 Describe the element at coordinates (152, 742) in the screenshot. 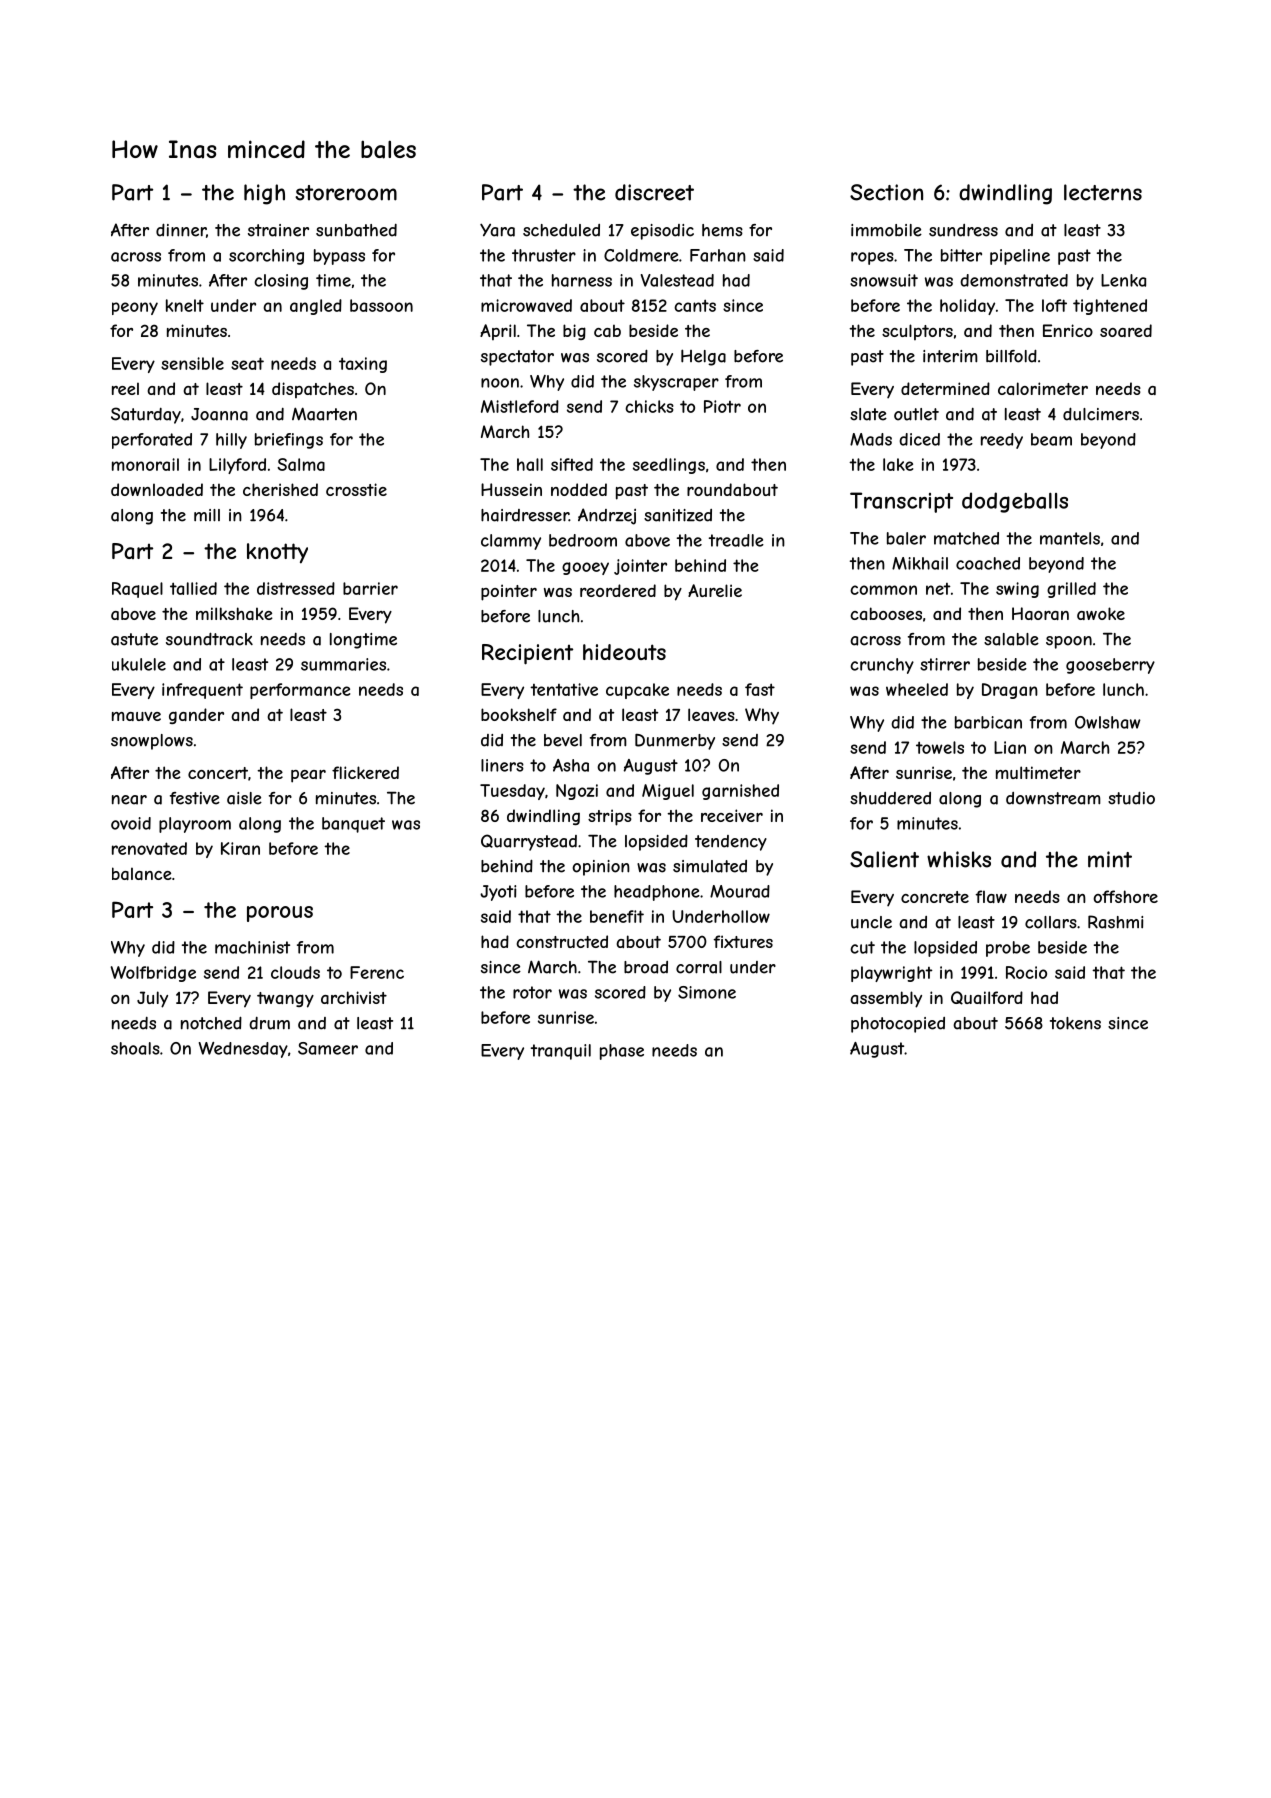

I see `snowplows` at that location.
